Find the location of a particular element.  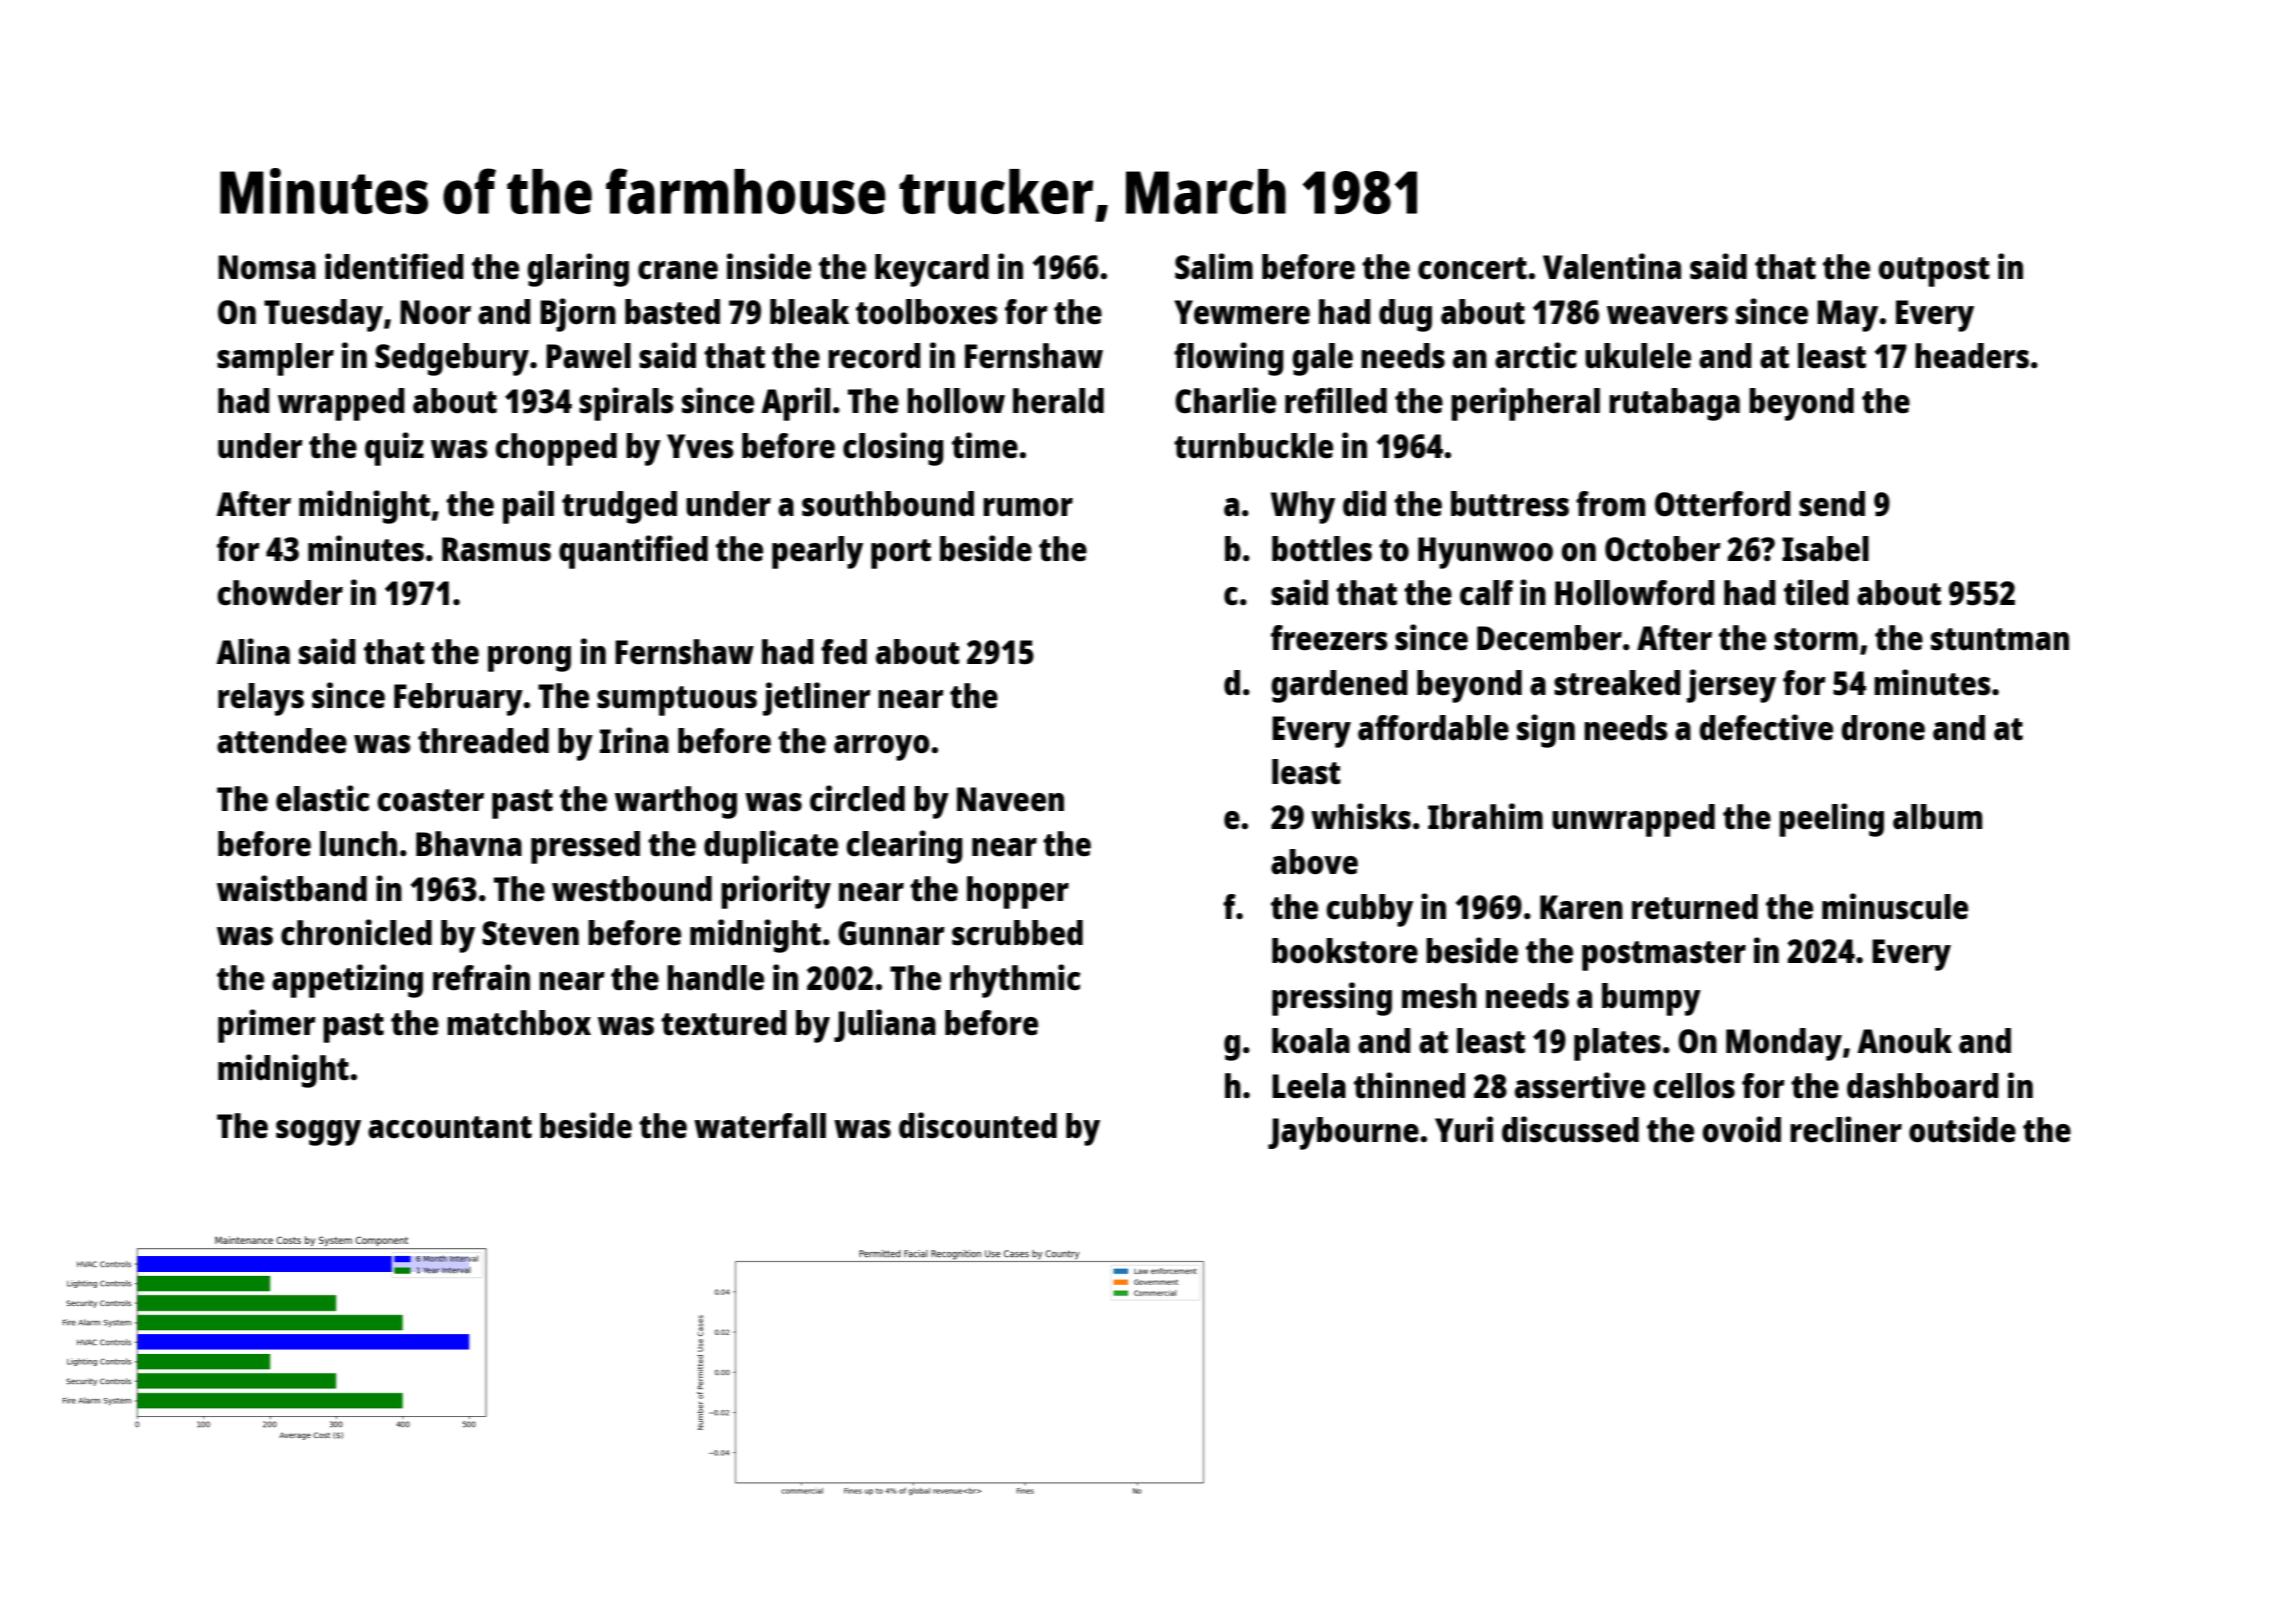

Otterford is located at coordinates (1723, 504).
